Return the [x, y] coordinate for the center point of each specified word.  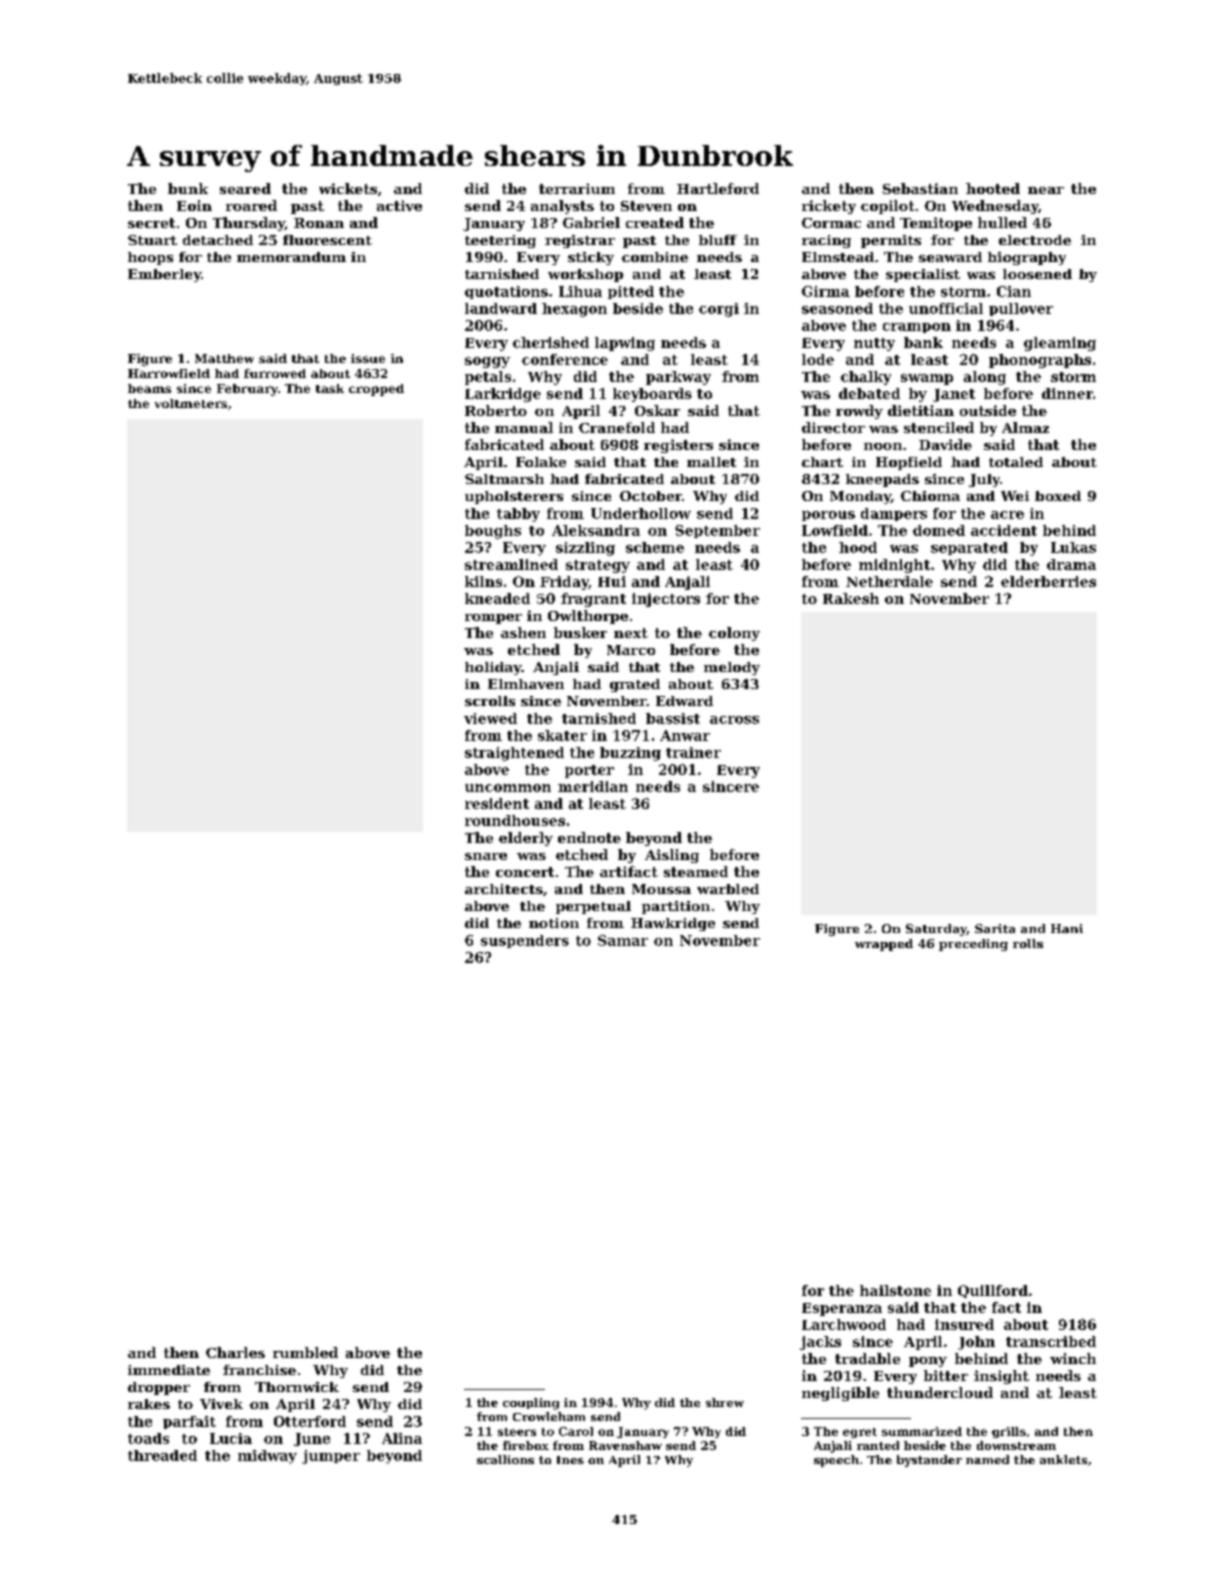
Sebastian [920, 188]
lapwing [625, 344]
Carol [576, 1431]
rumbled [305, 1352]
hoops [150, 258]
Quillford [993, 1291]
